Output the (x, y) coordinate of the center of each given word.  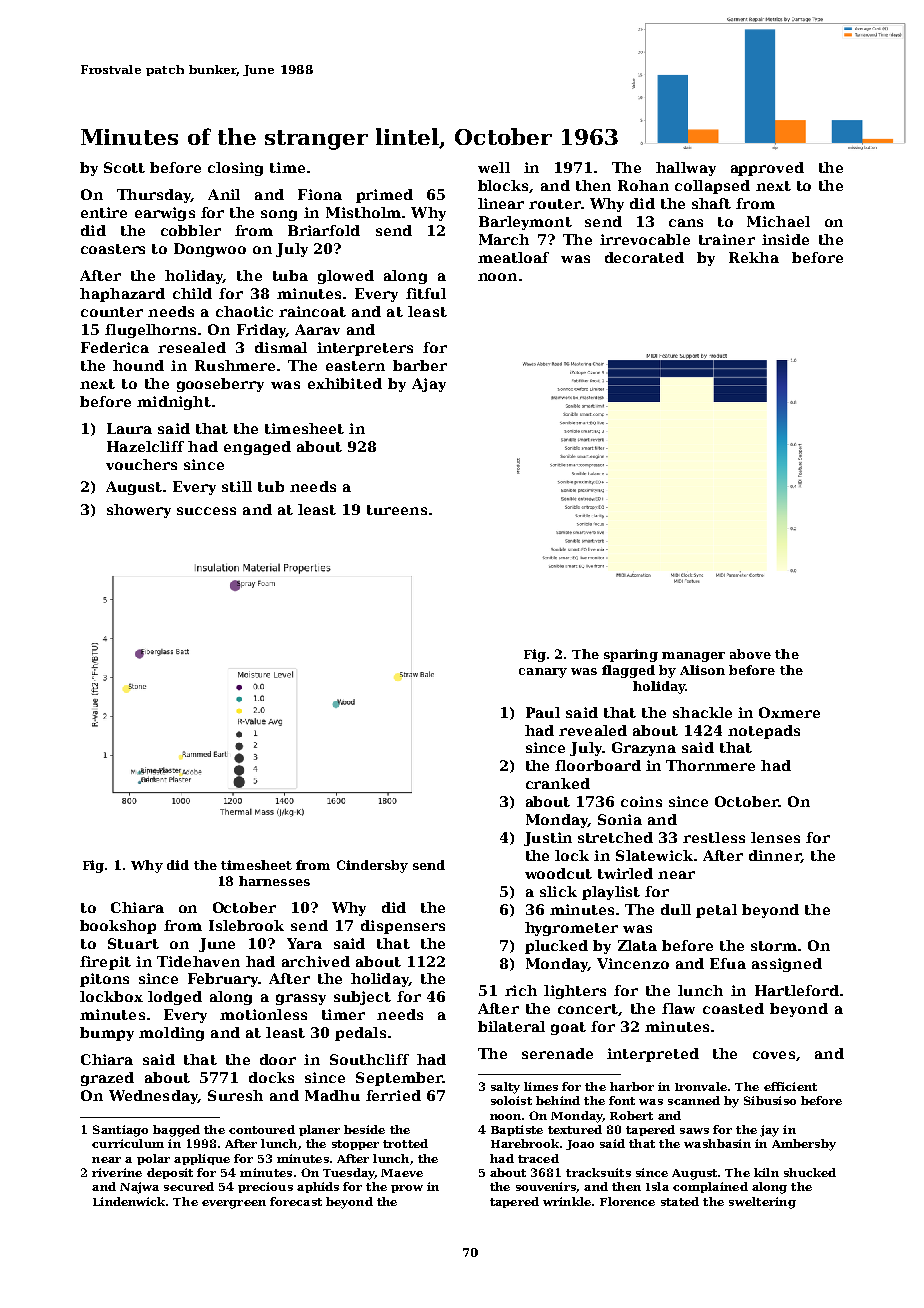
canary (543, 673)
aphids (318, 1187)
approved (767, 169)
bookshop (118, 927)
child (192, 293)
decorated (644, 257)
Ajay (429, 385)
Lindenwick (129, 1201)
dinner (775, 856)
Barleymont (525, 223)
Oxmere (789, 712)
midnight (174, 403)
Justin (548, 839)
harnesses (274, 881)
